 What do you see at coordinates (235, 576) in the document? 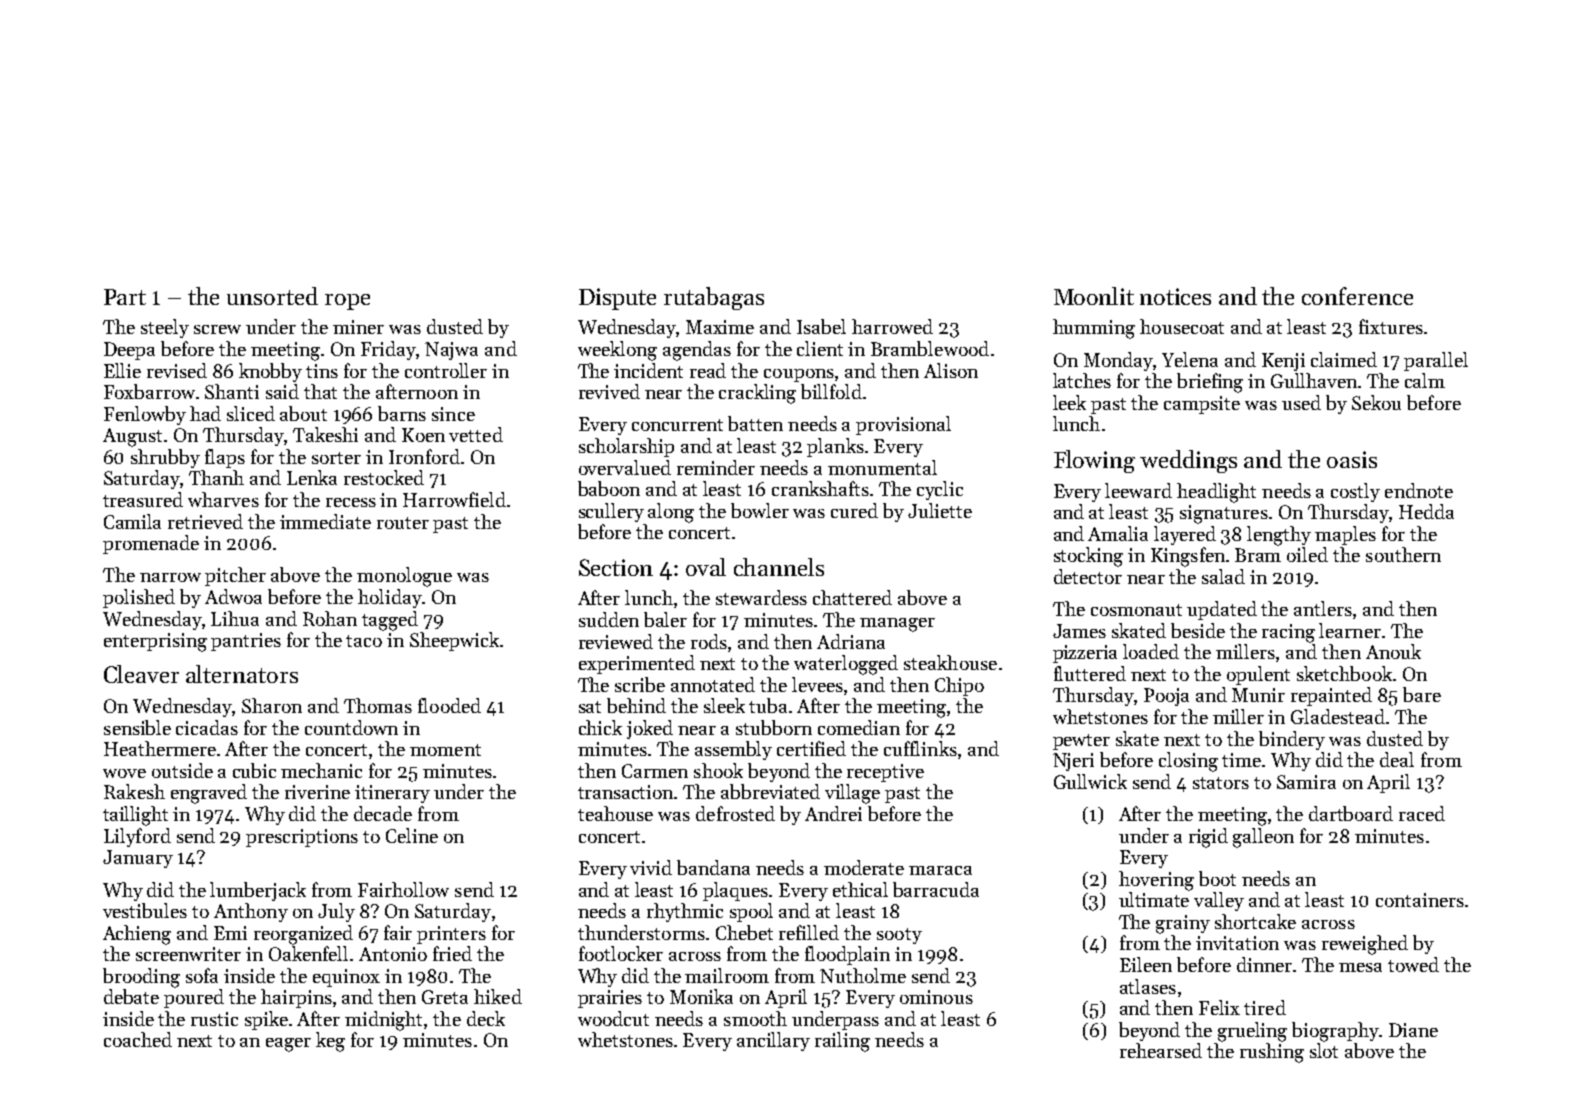
I see `pitcher` at bounding box center [235, 576].
